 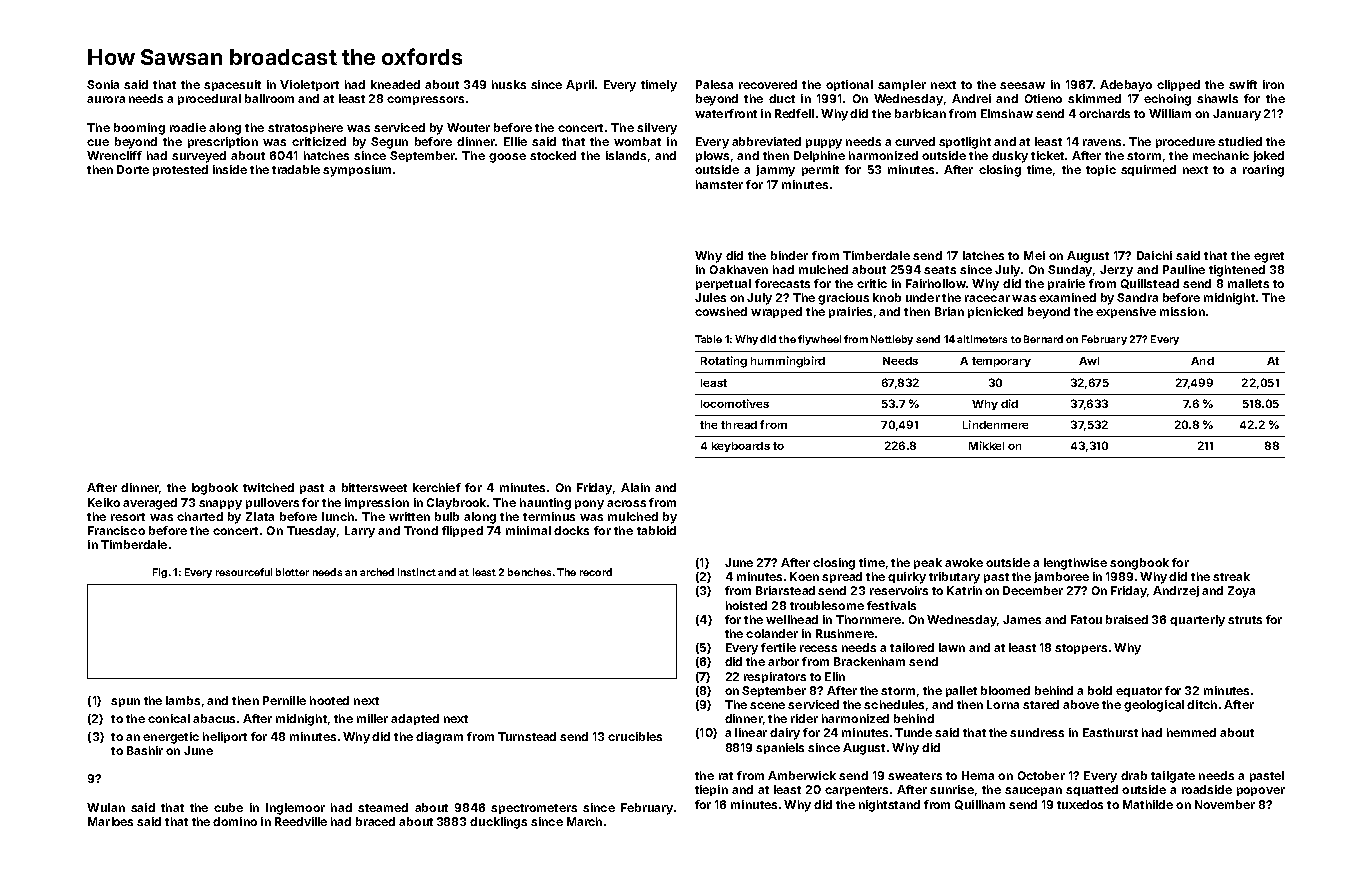 What do you see at coordinates (106, 807) in the screenshot?
I see `Wulan` at bounding box center [106, 807].
